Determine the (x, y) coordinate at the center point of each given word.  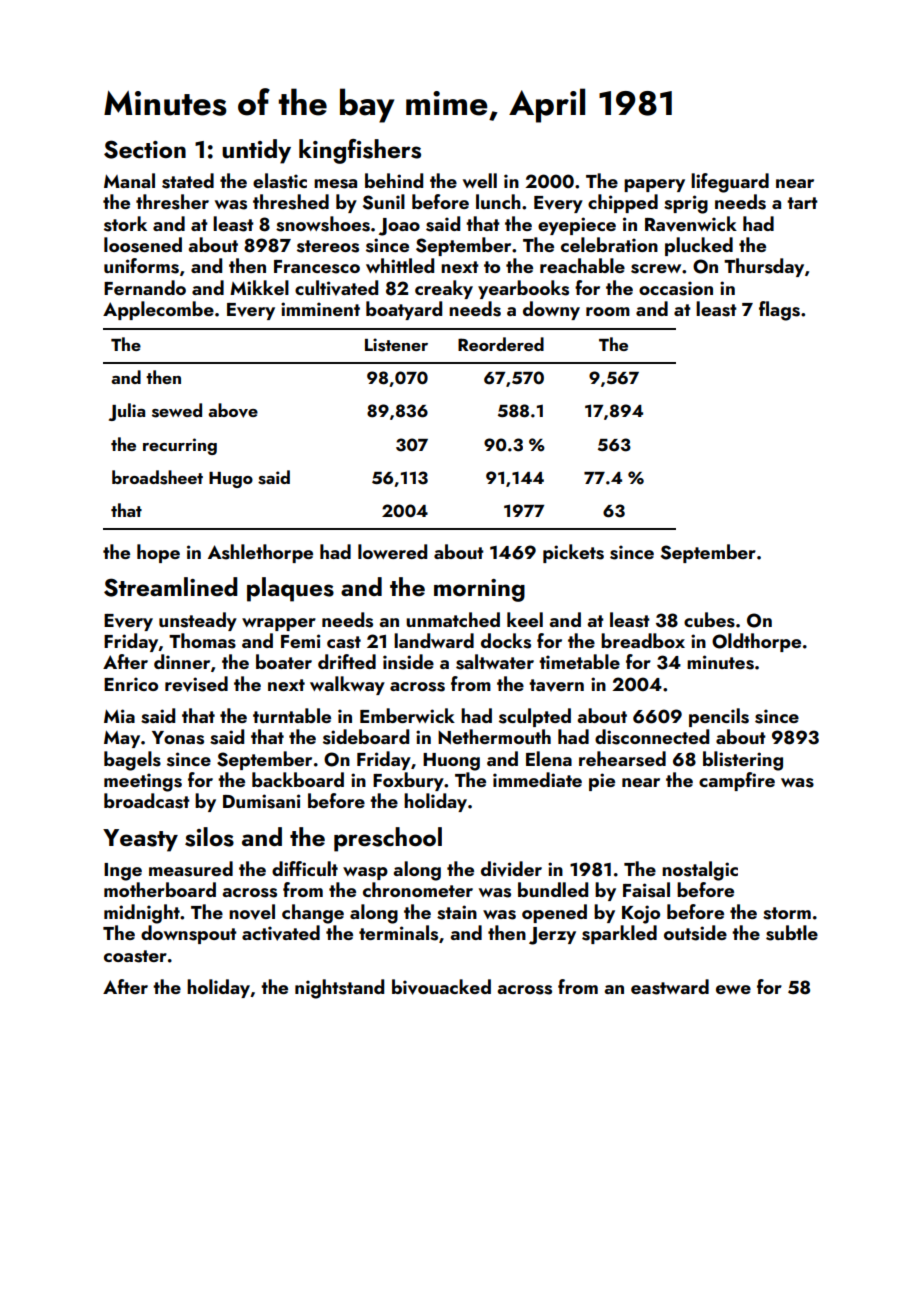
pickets (573, 553)
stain (457, 912)
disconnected (652, 737)
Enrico (131, 684)
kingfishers (360, 151)
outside (695, 933)
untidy (256, 151)
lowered (392, 551)
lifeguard (730, 183)
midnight (142, 914)
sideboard (366, 737)
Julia (127, 412)
